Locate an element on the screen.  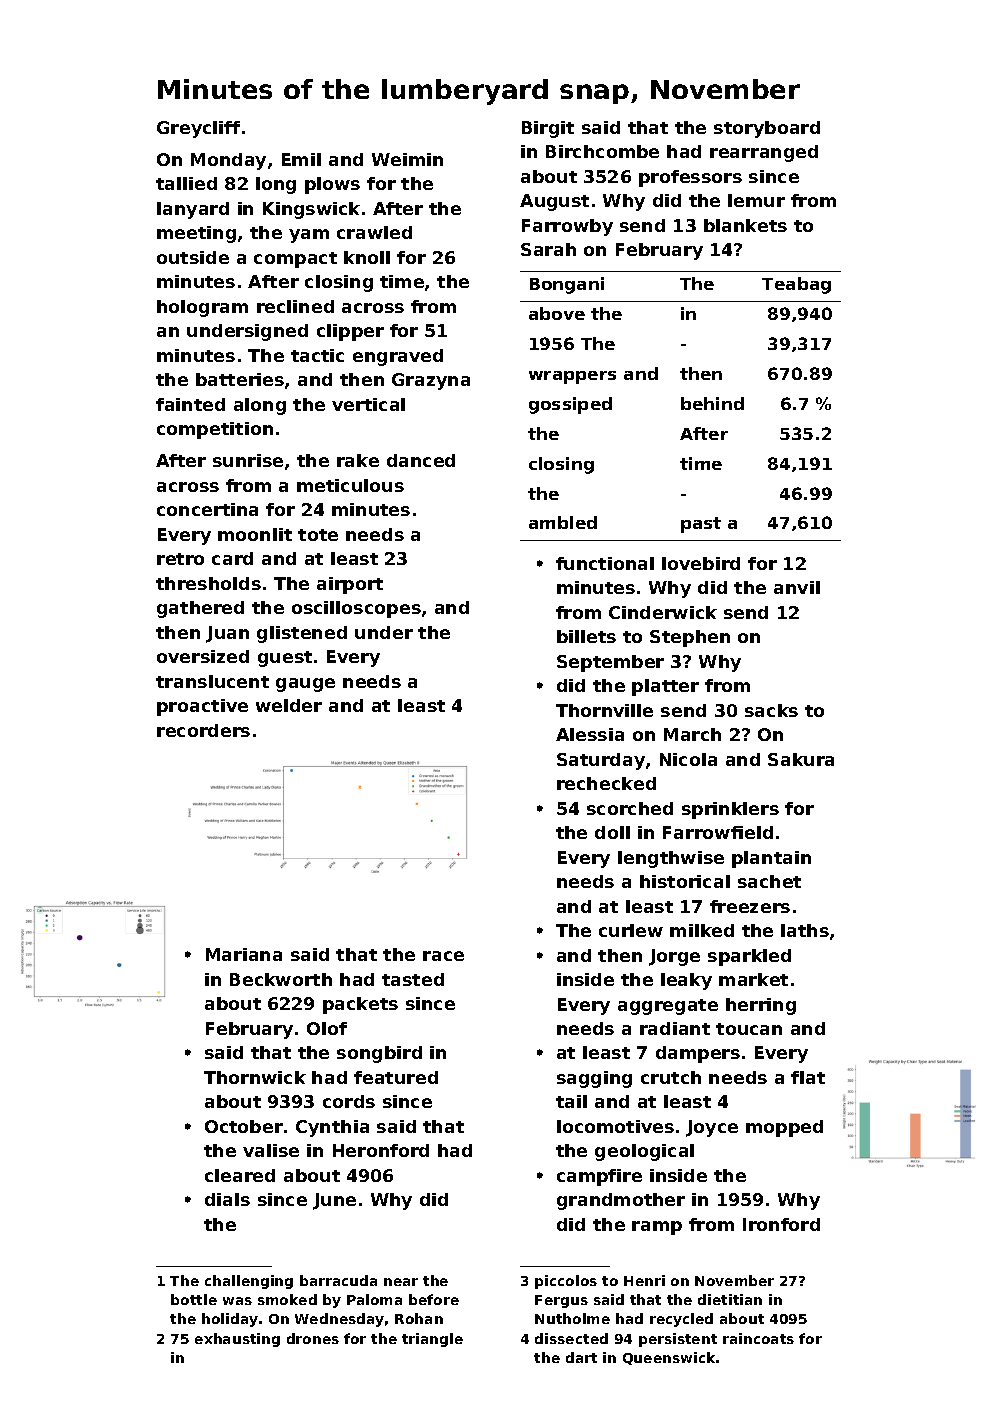
Ironford is located at coordinates (781, 1224).
